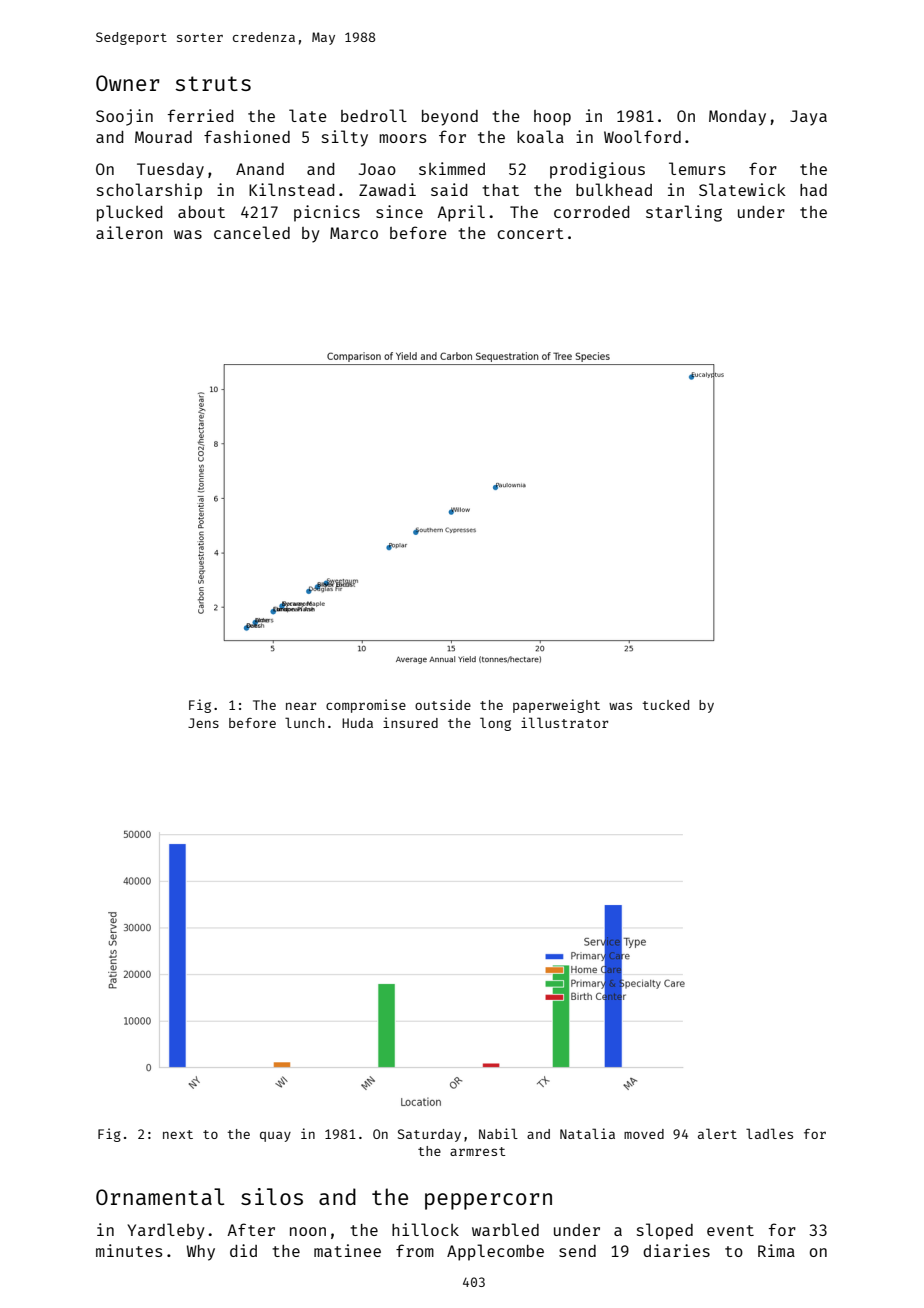  Describe the element at coordinates (577, 1251) in the image. I see `send` at that location.
